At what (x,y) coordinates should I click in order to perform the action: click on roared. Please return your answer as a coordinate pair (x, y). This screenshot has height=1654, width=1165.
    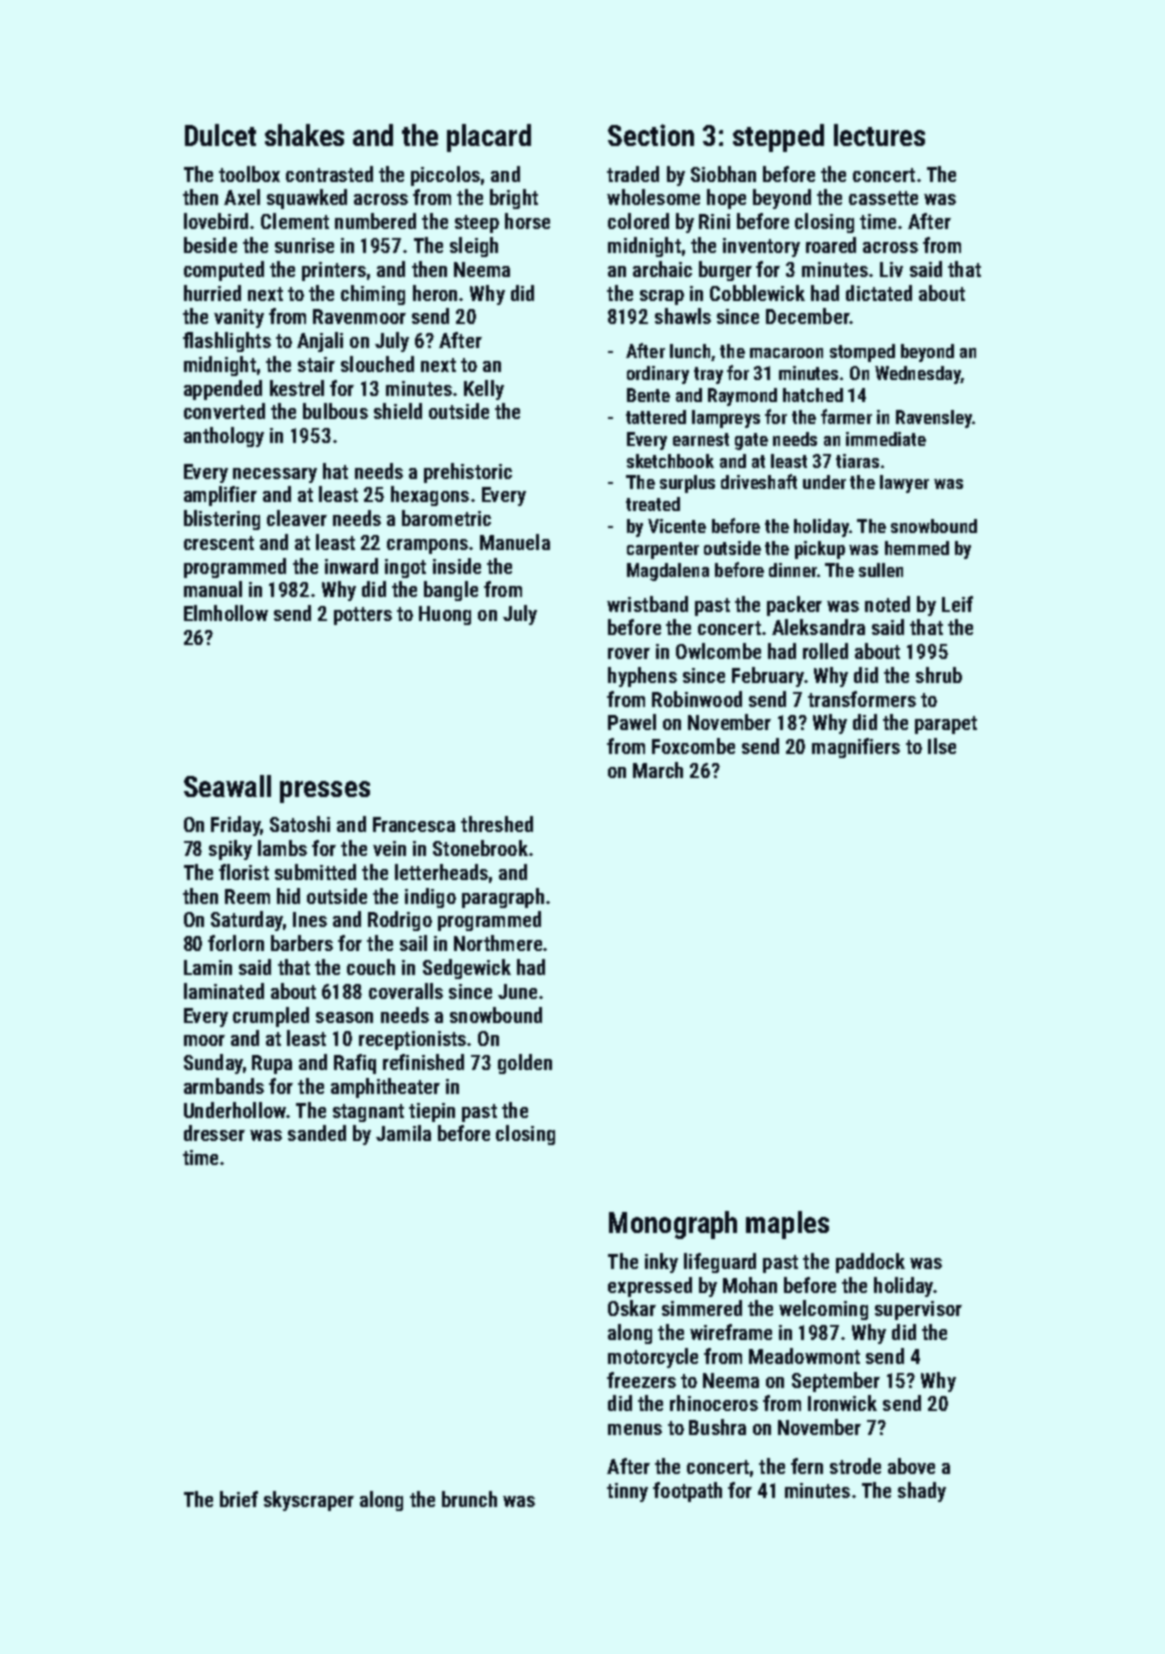
    Looking at the image, I should click on (831, 245).
